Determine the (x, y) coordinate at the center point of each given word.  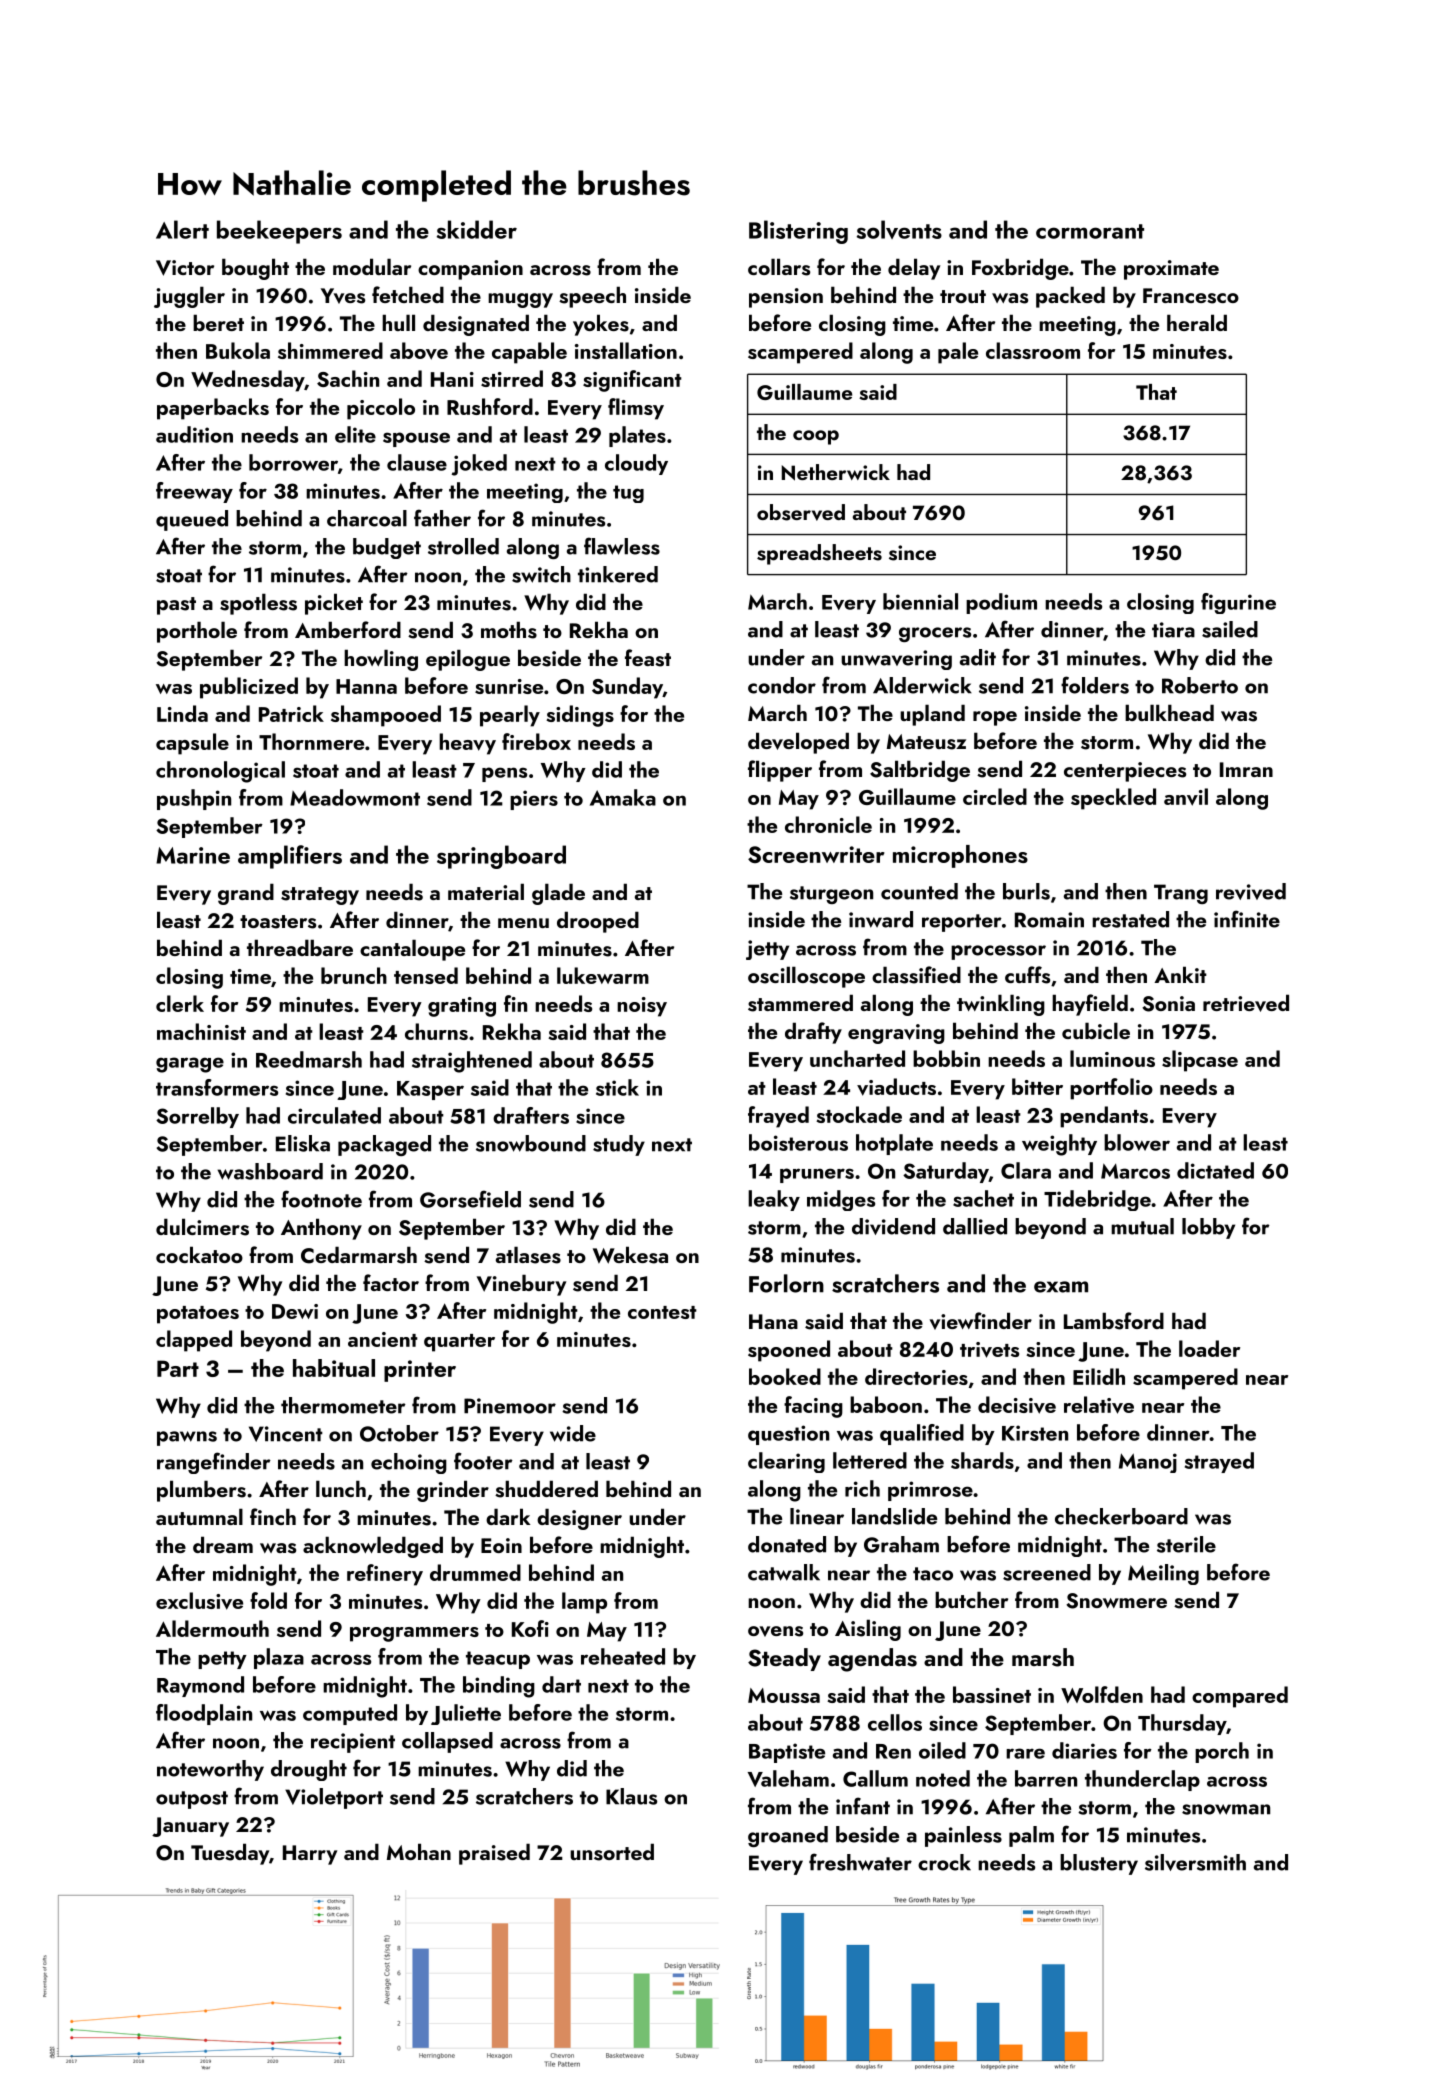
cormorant (1090, 231)
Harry (310, 1855)
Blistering (798, 232)
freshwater (860, 1862)
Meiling (1163, 1574)
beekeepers (279, 232)
